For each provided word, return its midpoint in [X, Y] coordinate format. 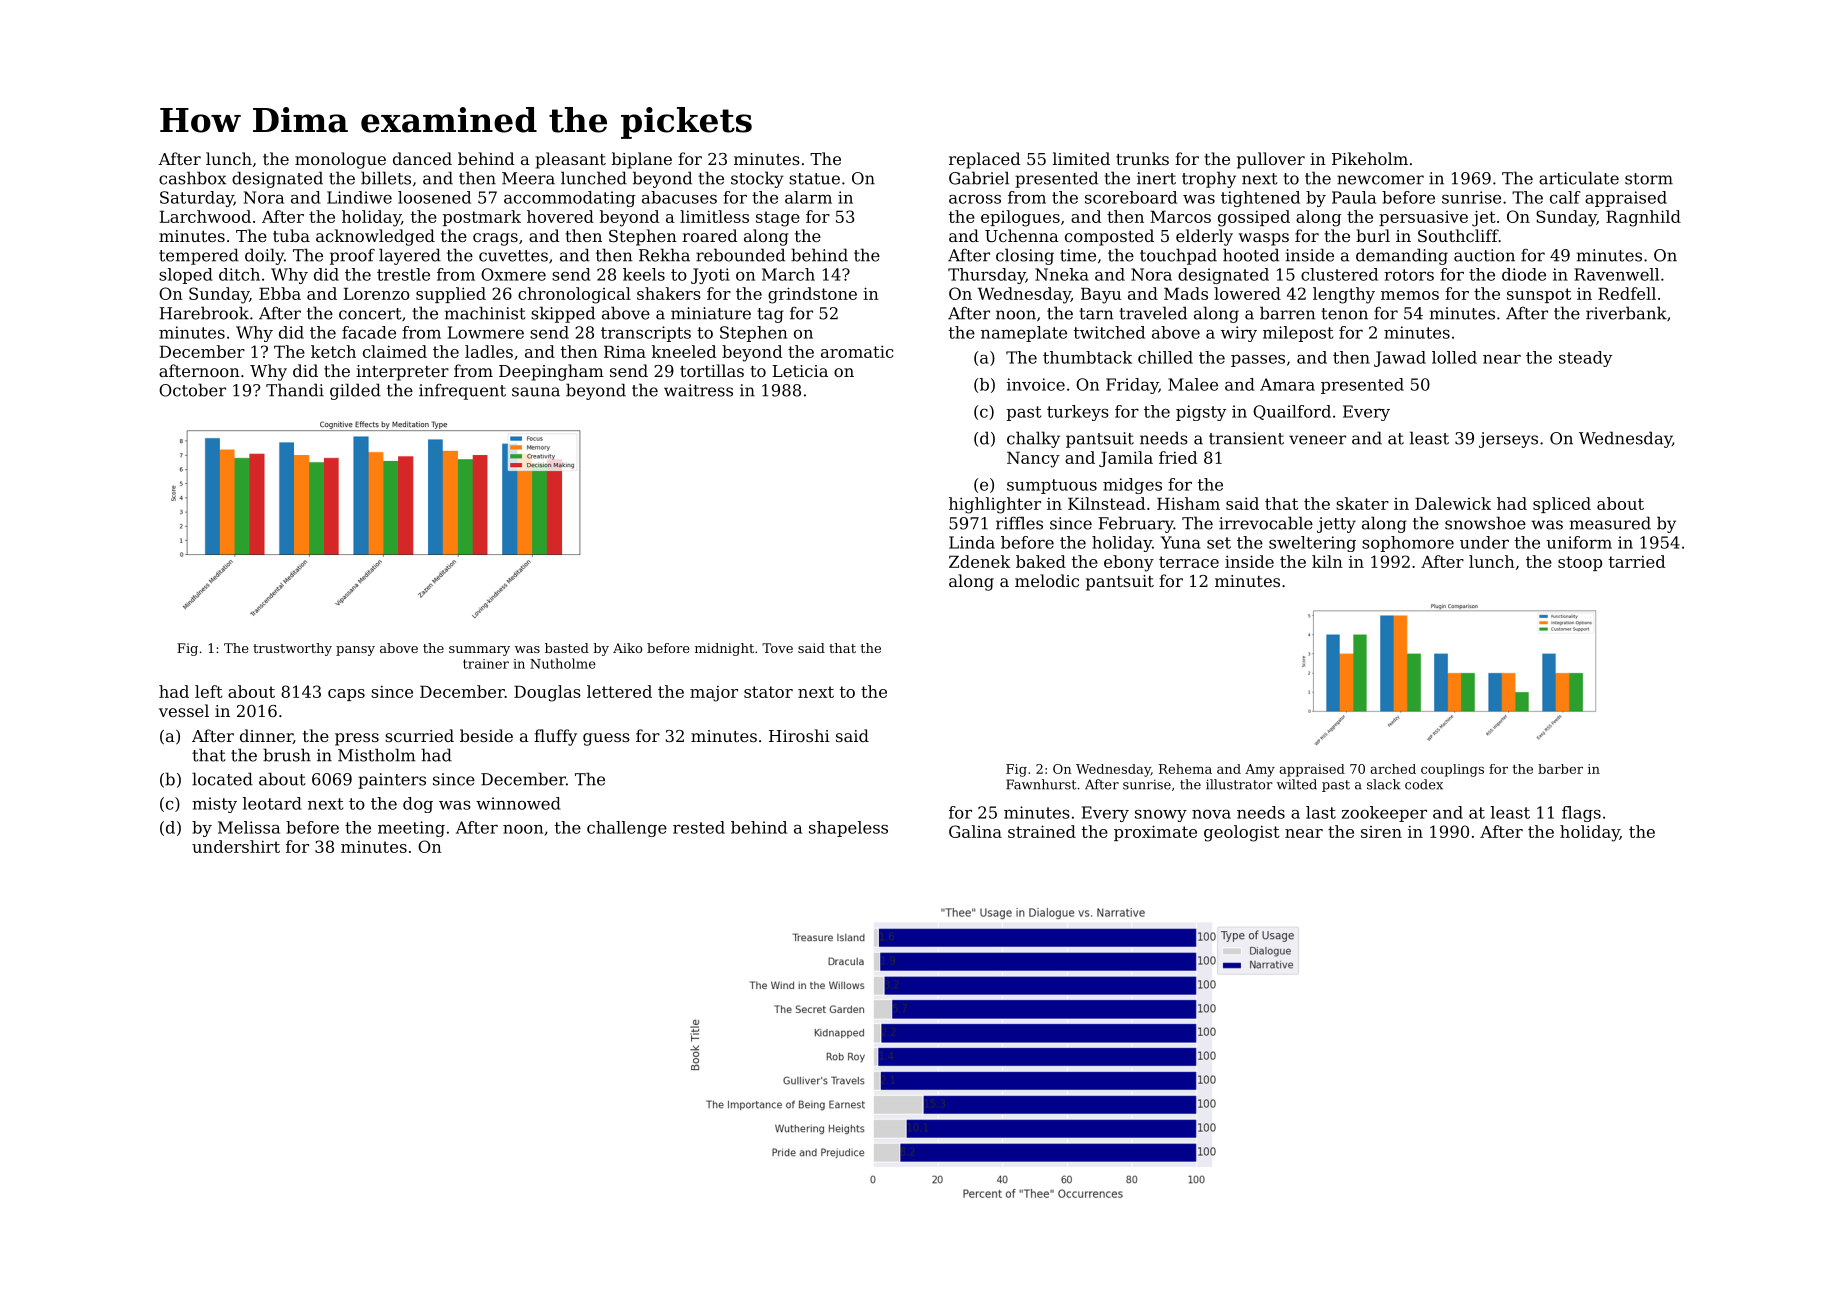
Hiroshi [799, 735]
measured [1610, 523]
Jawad [1400, 359]
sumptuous [1052, 486]
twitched [1109, 332]
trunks [1142, 158]
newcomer [1380, 180]
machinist [485, 313]
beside [486, 735]
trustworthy [292, 649]
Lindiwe [359, 197]
